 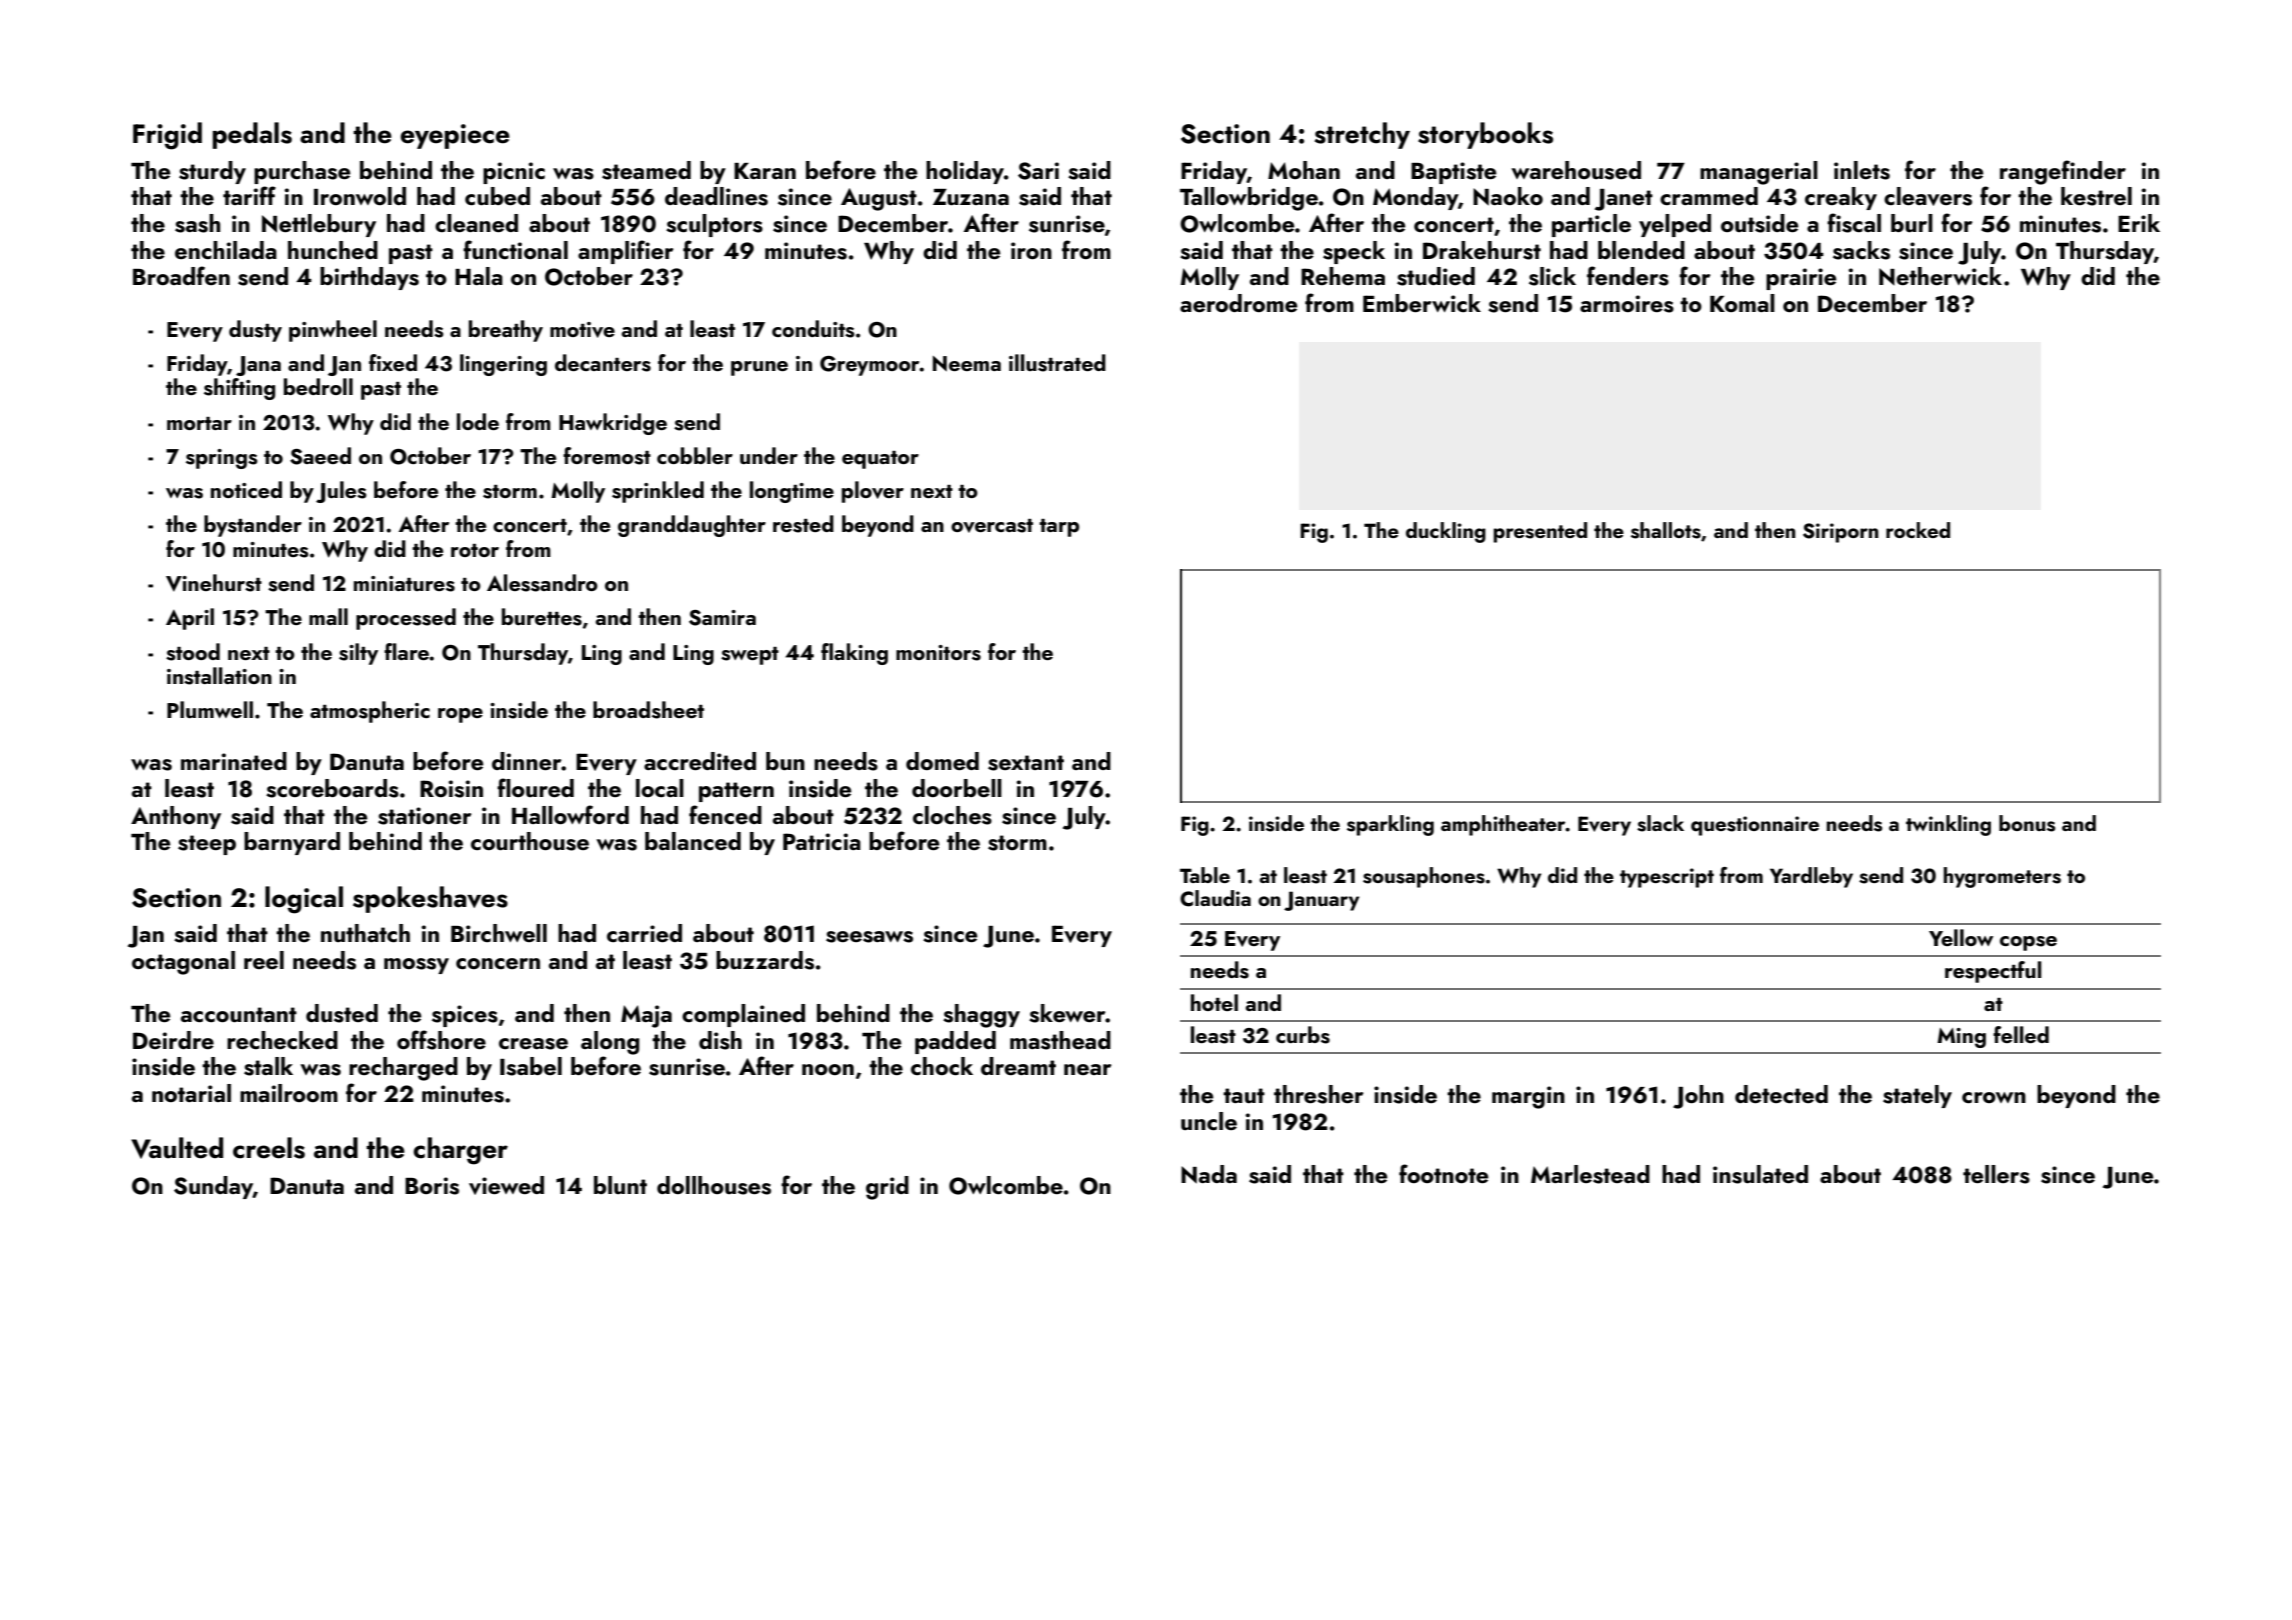 I want to click on plover, so click(x=873, y=492).
